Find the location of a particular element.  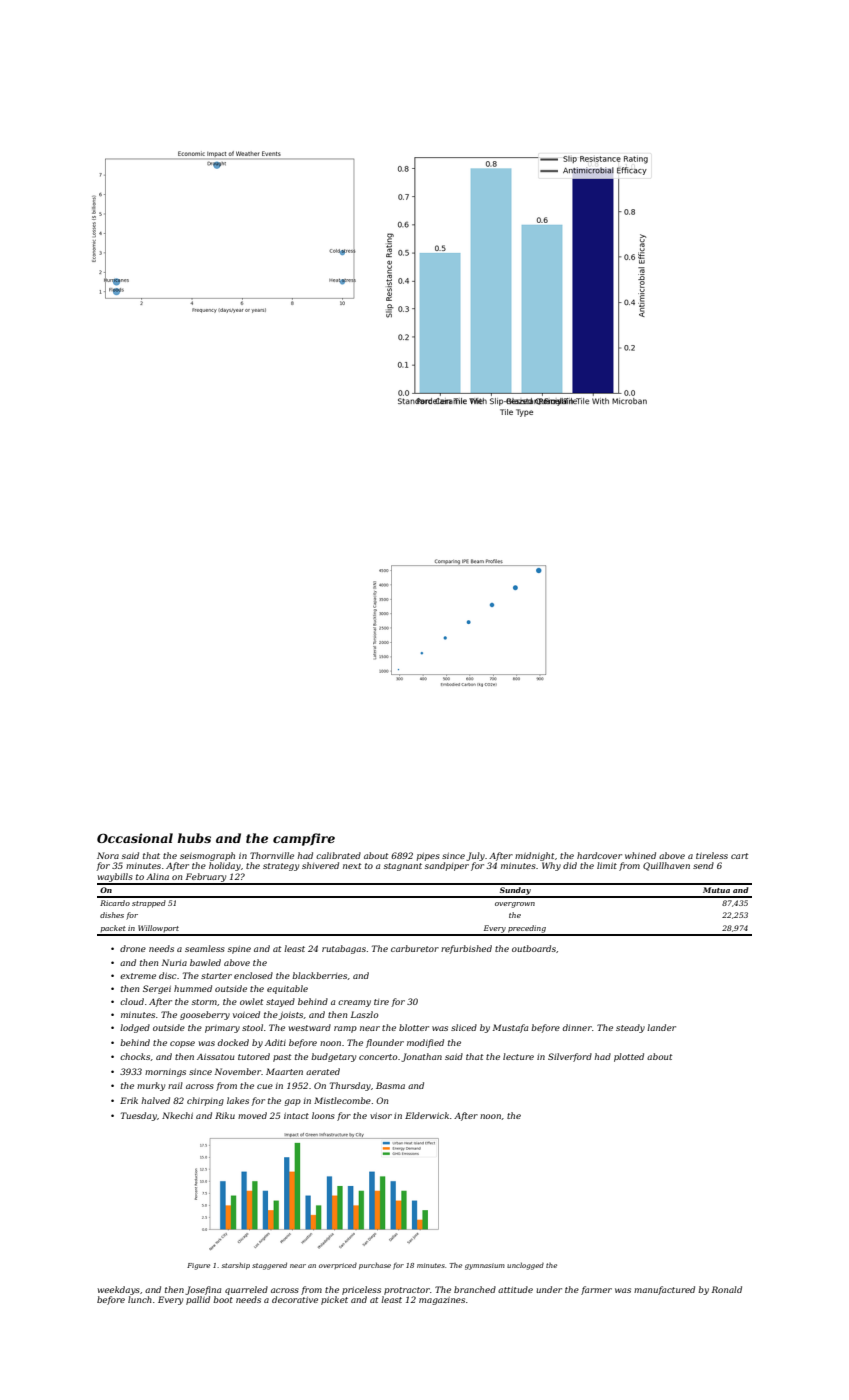

sandpiper is located at coordinates (447, 866).
